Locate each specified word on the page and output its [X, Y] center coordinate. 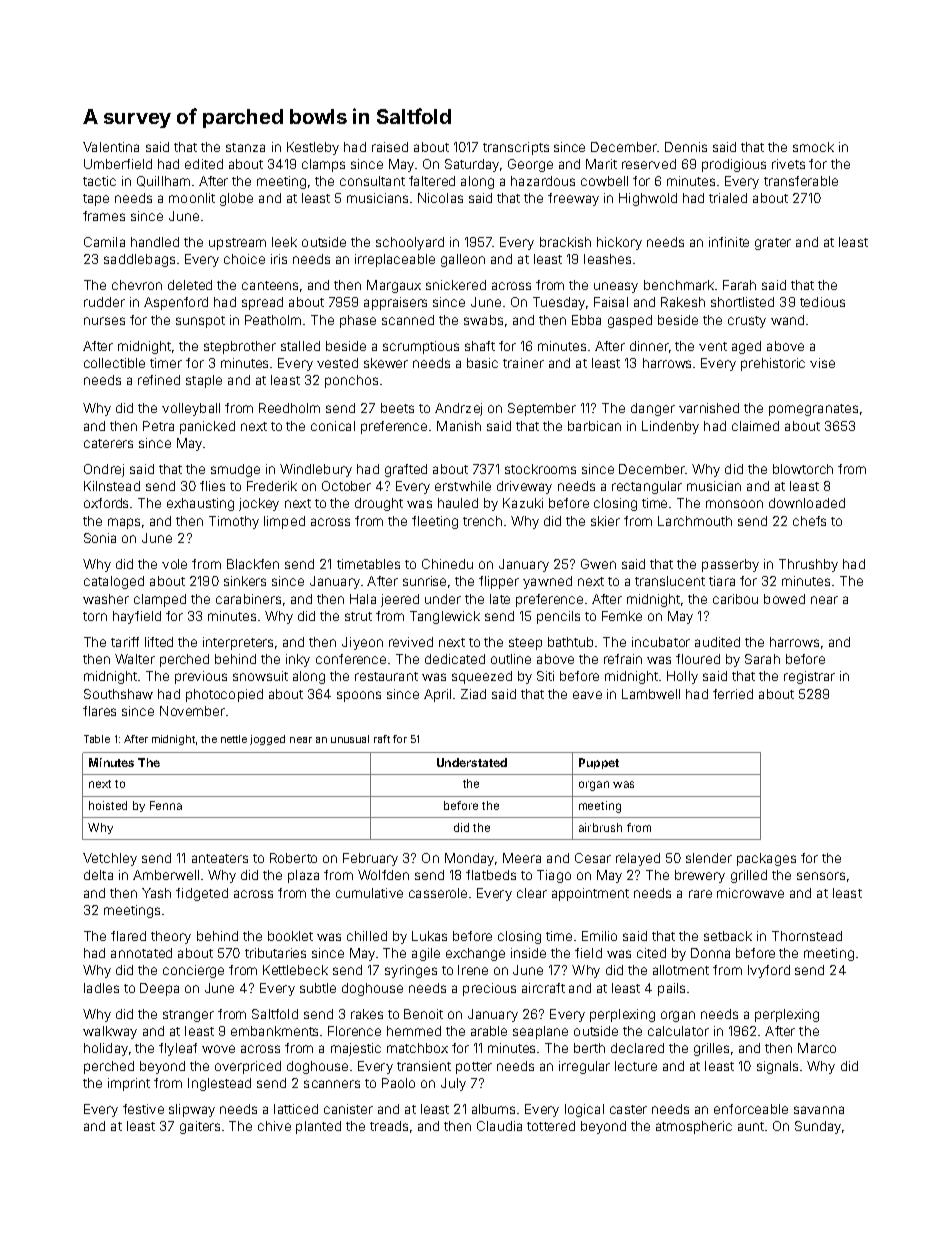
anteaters [220, 858]
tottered [551, 1126]
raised [390, 147]
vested [337, 363]
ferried [733, 694]
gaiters [200, 1127]
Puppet [599, 763]
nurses [104, 321]
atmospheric [694, 1127]
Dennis [686, 147]
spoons [359, 696]
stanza [245, 147]
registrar [809, 677]
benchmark [679, 285]
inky [298, 660]
